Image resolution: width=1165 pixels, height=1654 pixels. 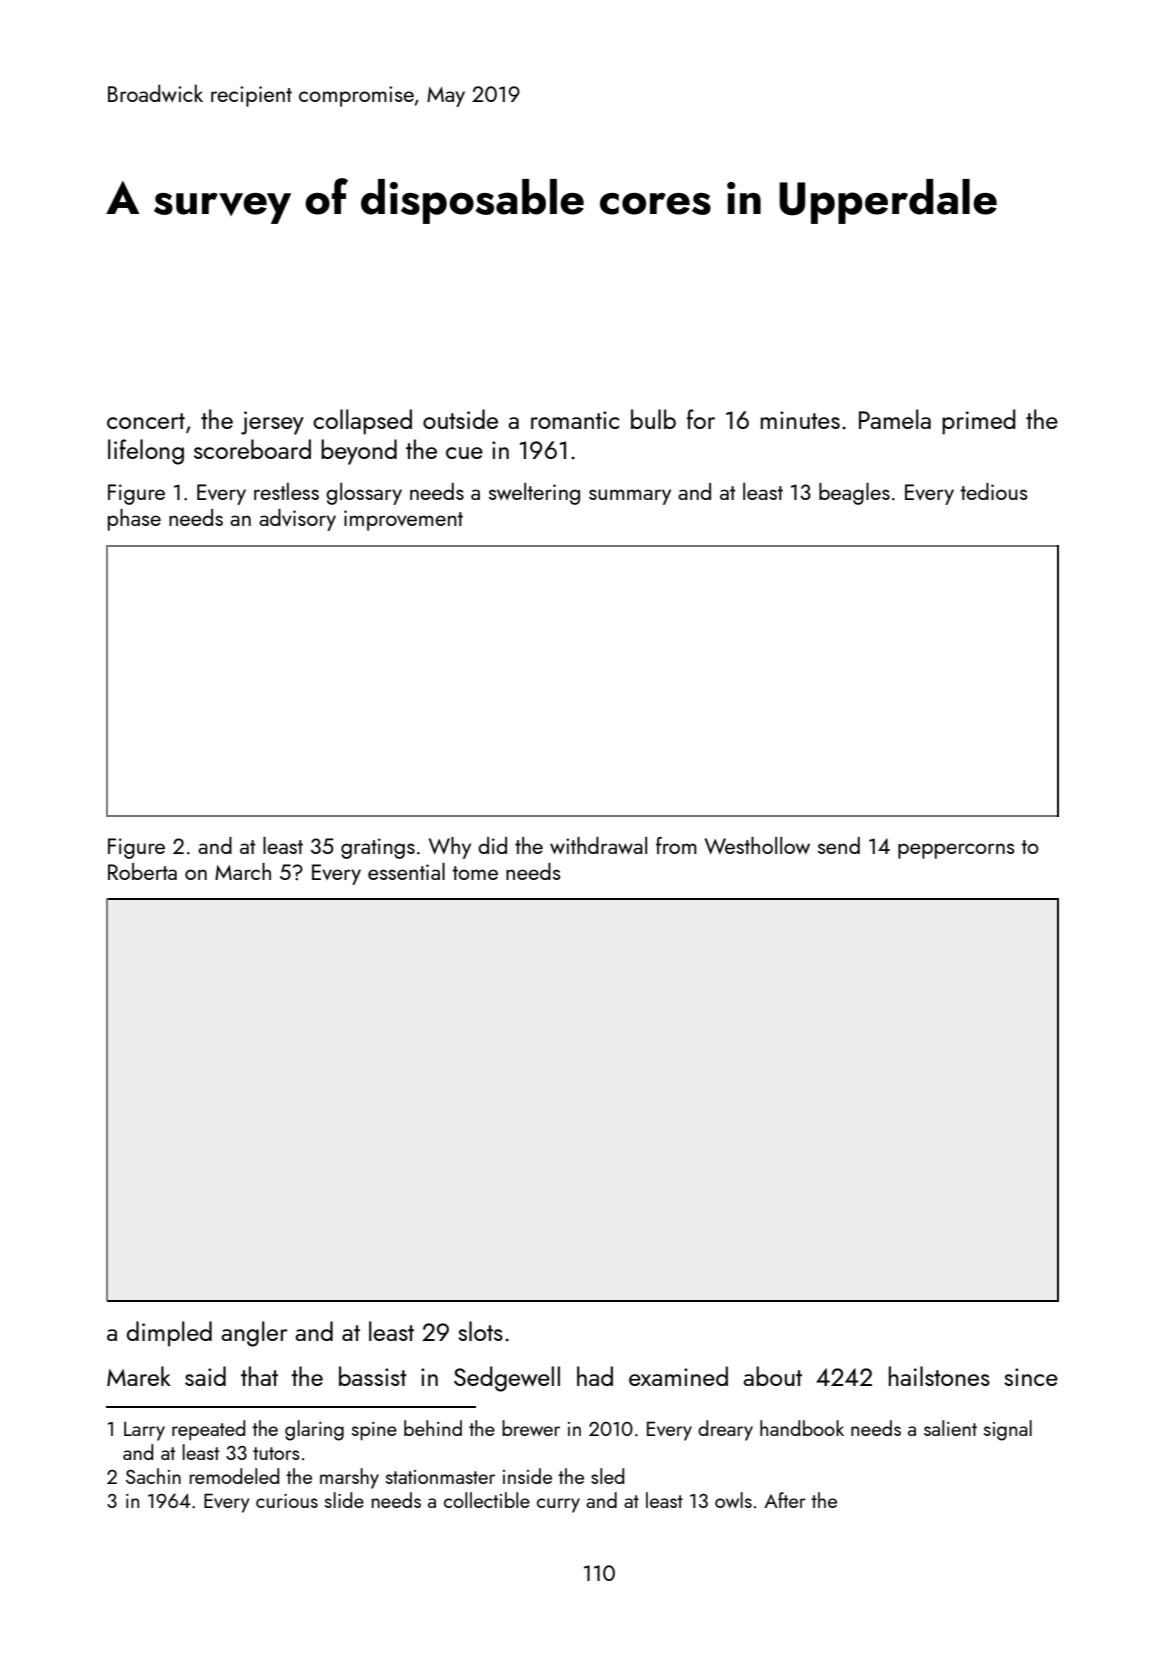 What do you see at coordinates (575, 420) in the page?
I see `romantic` at bounding box center [575, 420].
